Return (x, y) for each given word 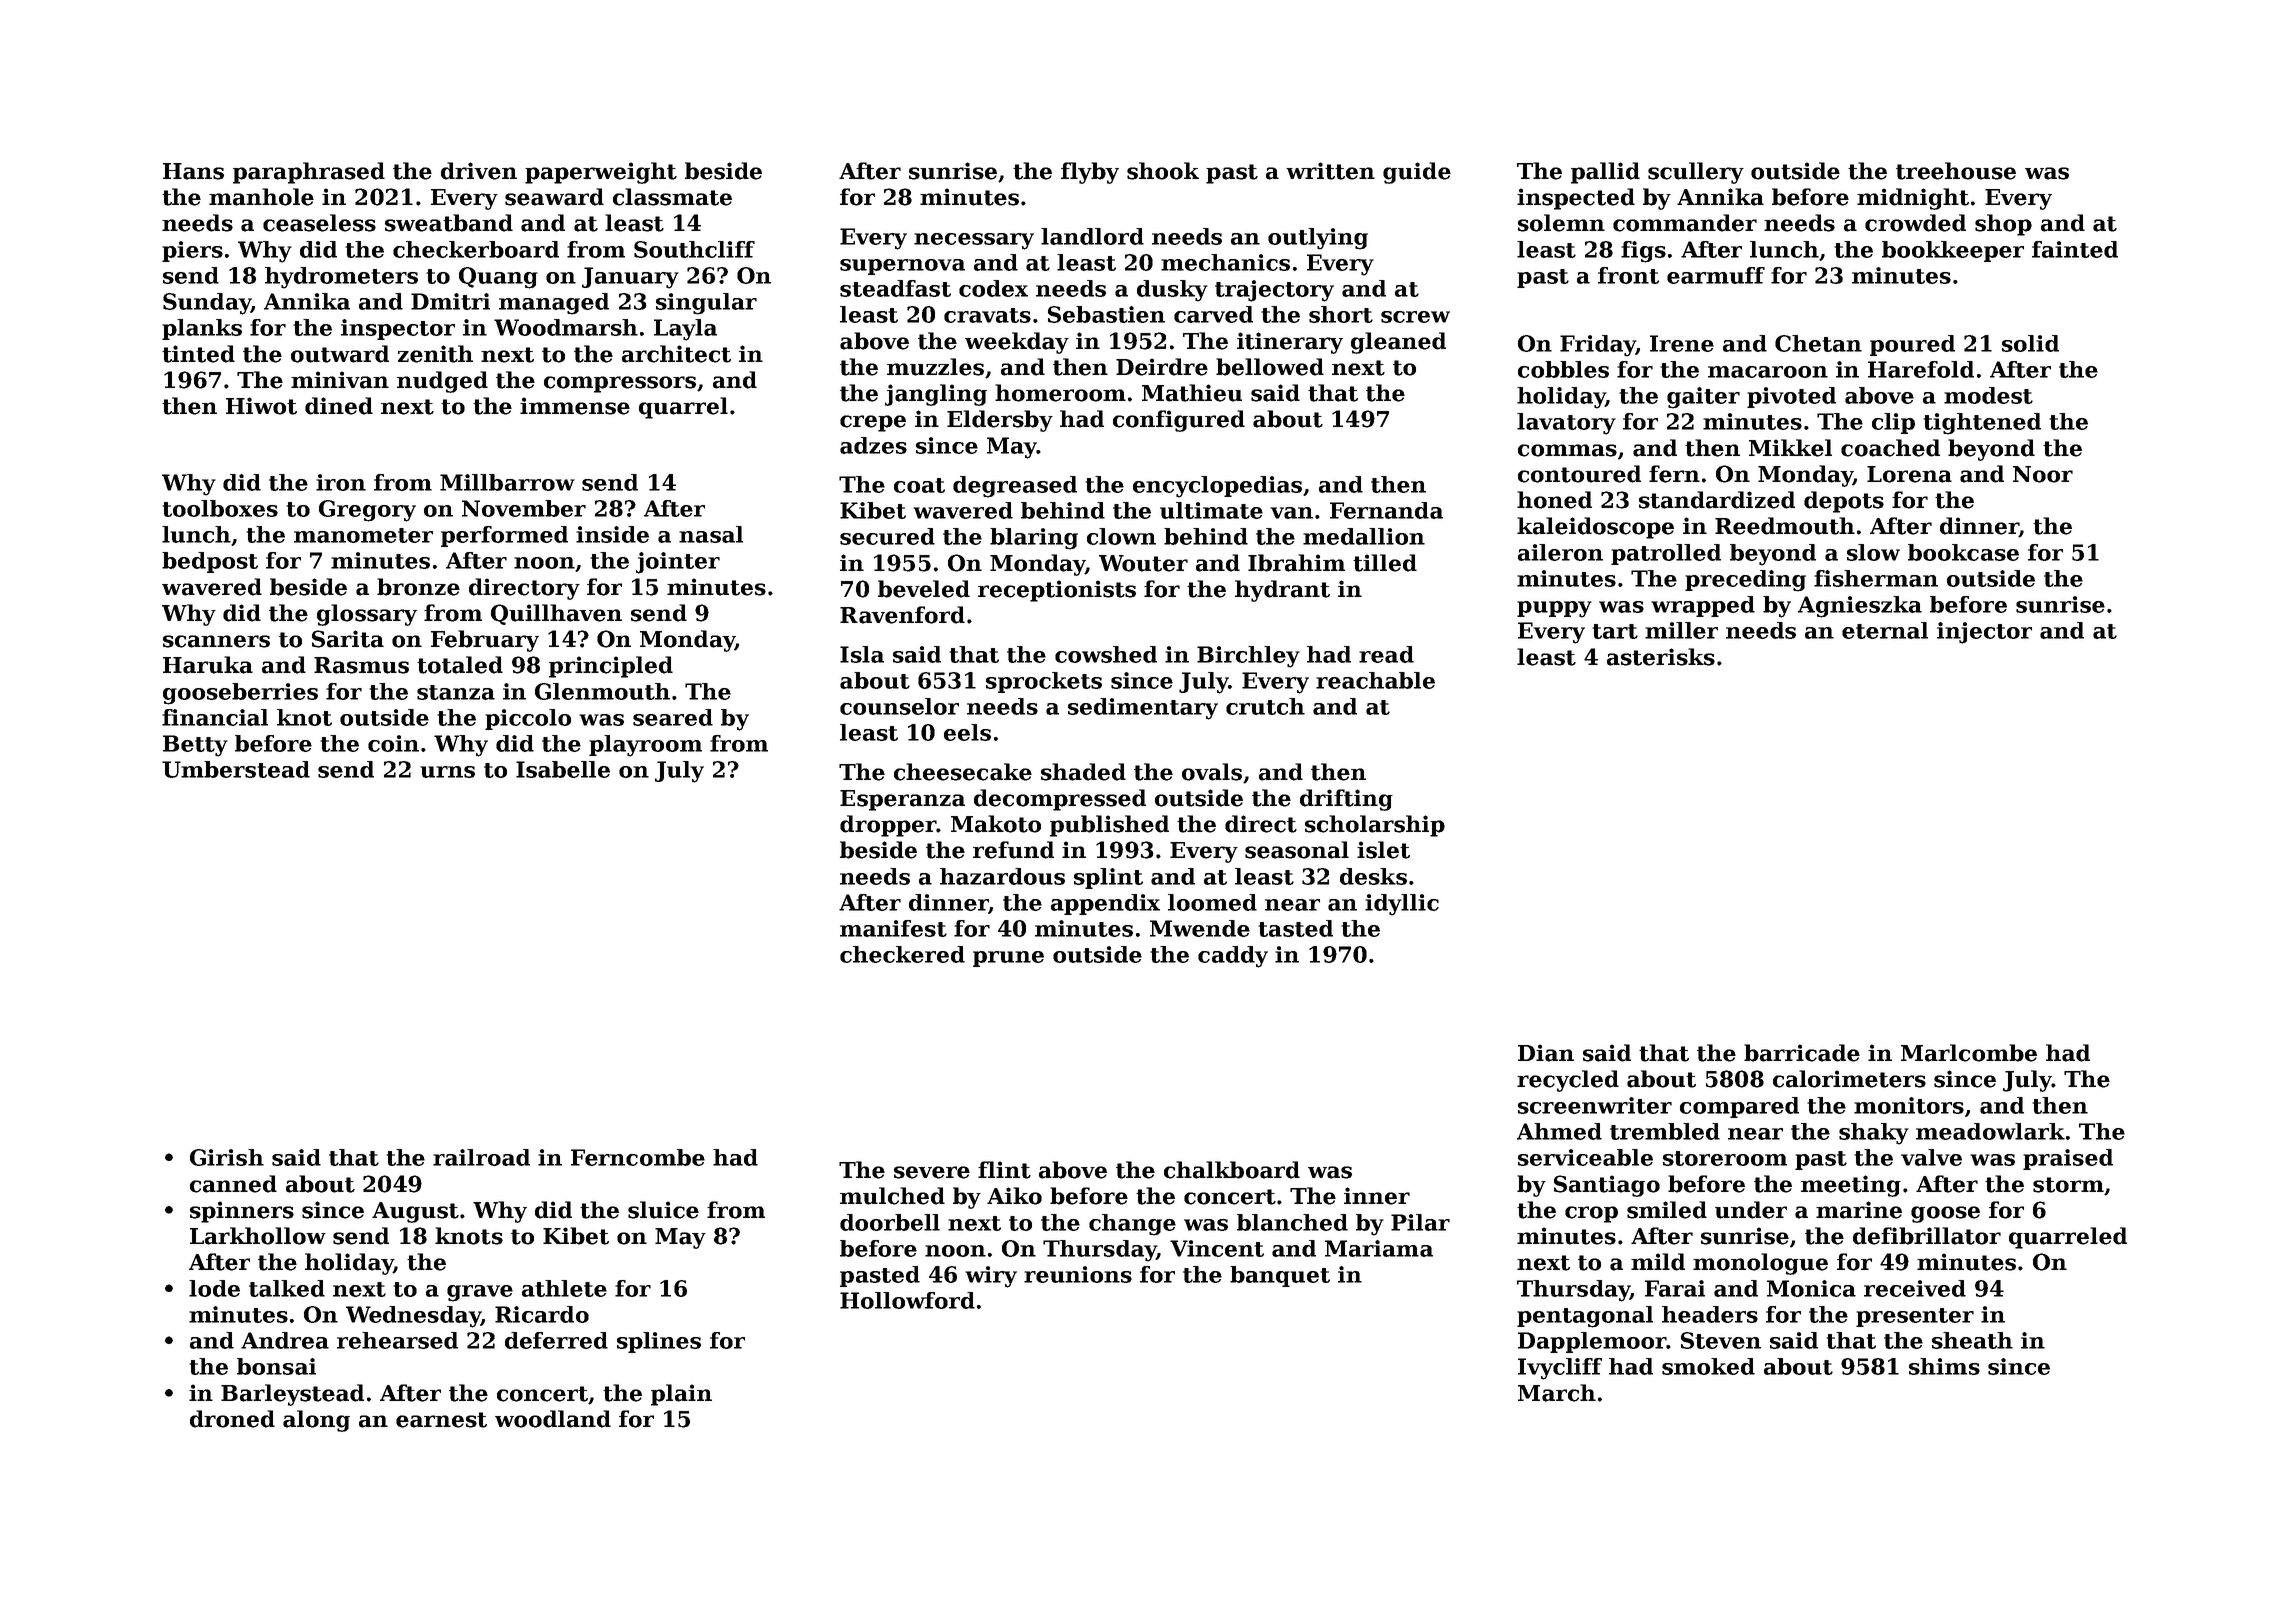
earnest (441, 1420)
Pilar (1420, 1222)
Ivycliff (1560, 1369)
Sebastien (1106, 314)
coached (1890, 448)
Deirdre (1162, 367)
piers (192, 251)
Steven (1721, 1340)
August (415, 1212)
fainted (2075, 249)
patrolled (1666, 554)
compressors (620, 384)
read (1386, 654)
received (1915, 1288)
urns (447, 772)
